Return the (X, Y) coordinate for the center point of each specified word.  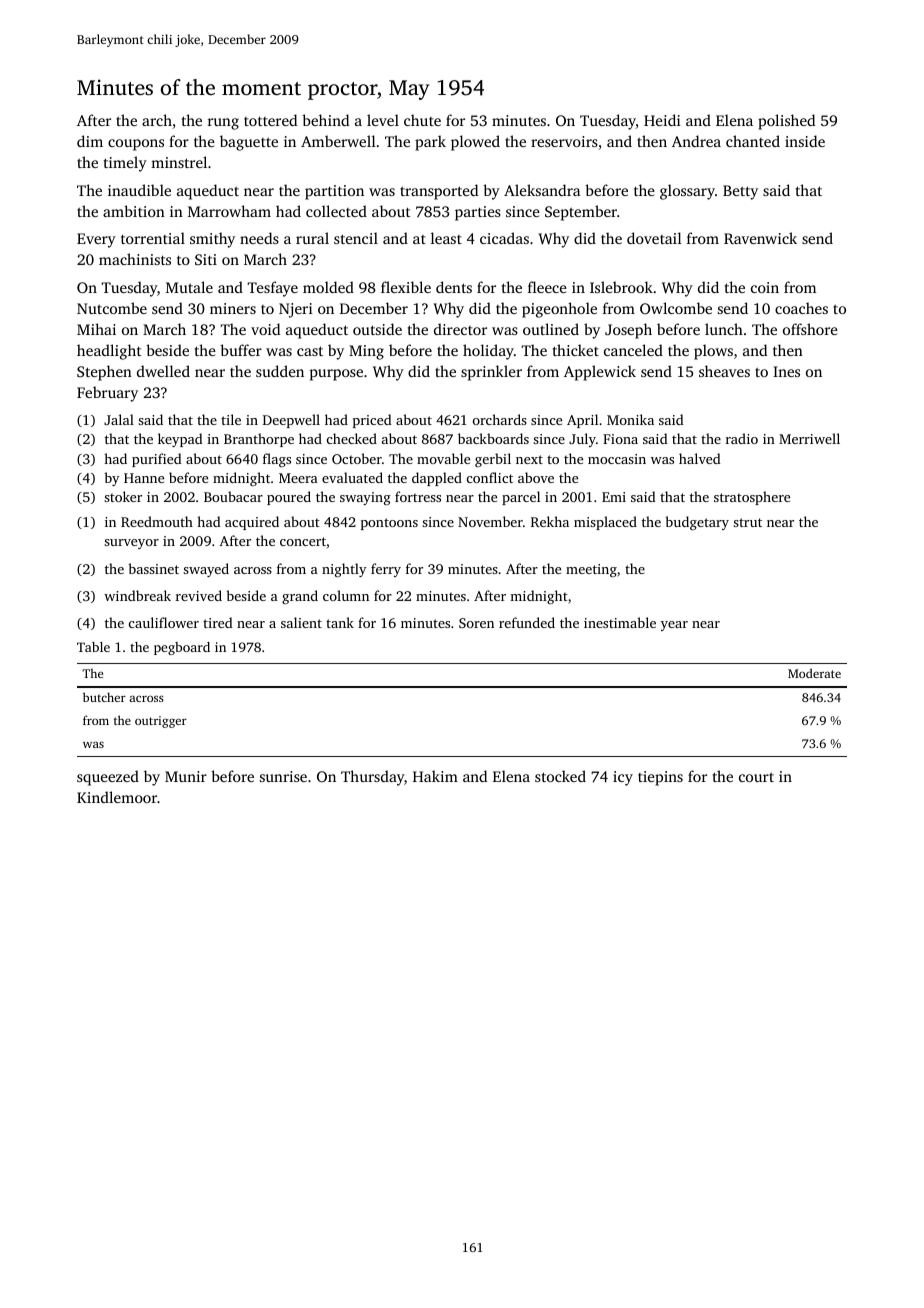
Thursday (372, 778)
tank (340, 622)
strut (747, 522)
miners (233, 308)
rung (223, 124)
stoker (123, 496)
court (756, 777)
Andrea (696, 141)
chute (422, 120)
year (674, 626)
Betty (740, 192)
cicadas (504, 238)
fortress (418, 496)
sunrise (283, 776)
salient (301, 622)
